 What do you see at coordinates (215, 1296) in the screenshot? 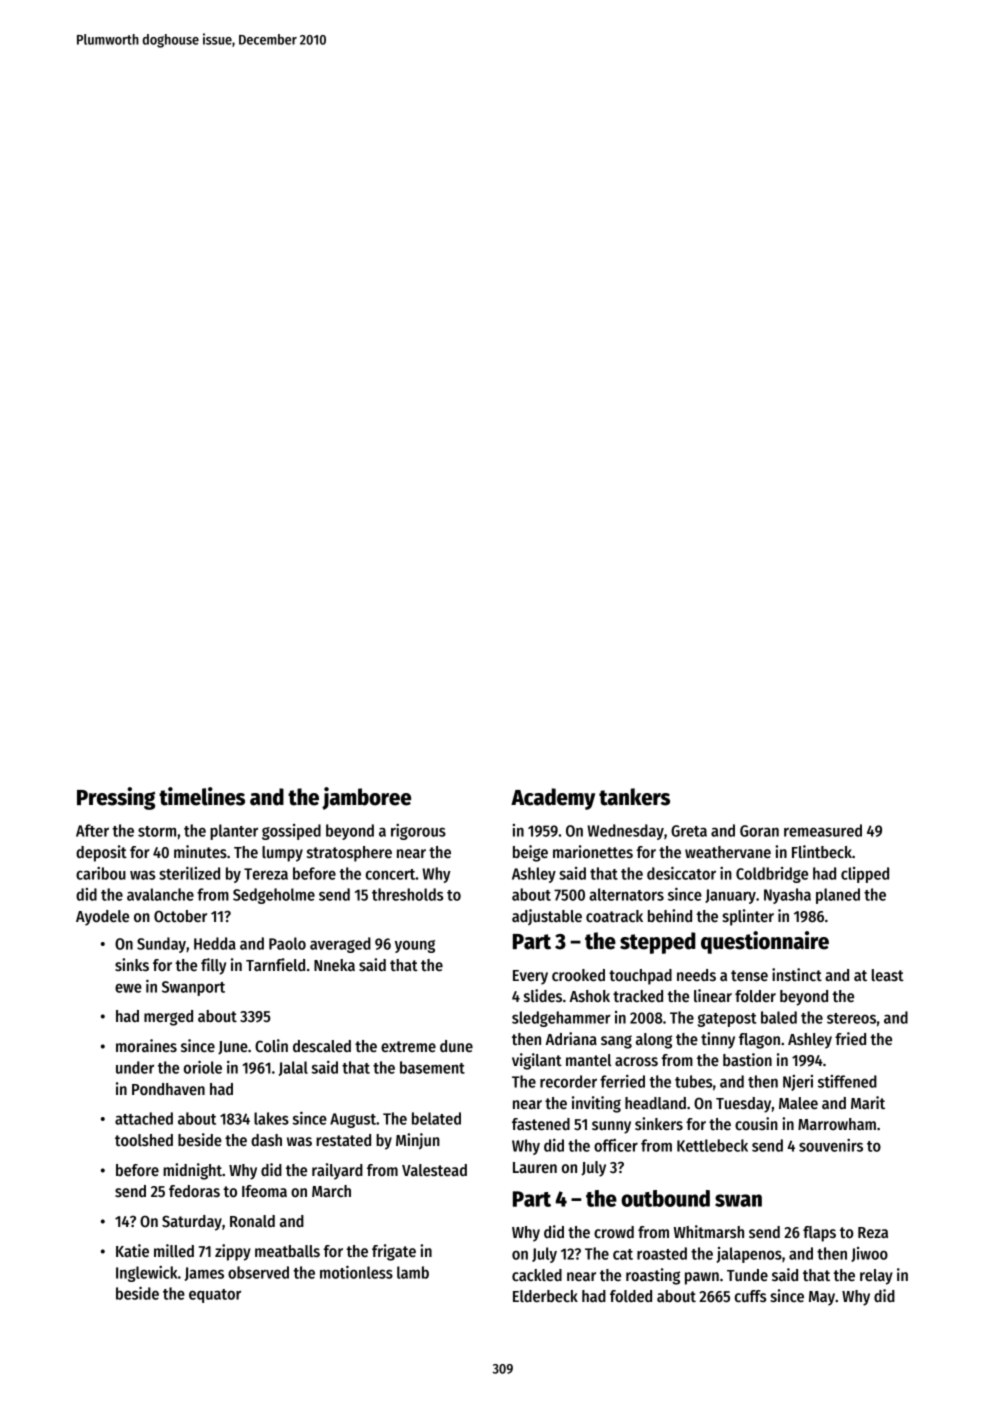
I see `equator` at bounding box center [215, 1296].
